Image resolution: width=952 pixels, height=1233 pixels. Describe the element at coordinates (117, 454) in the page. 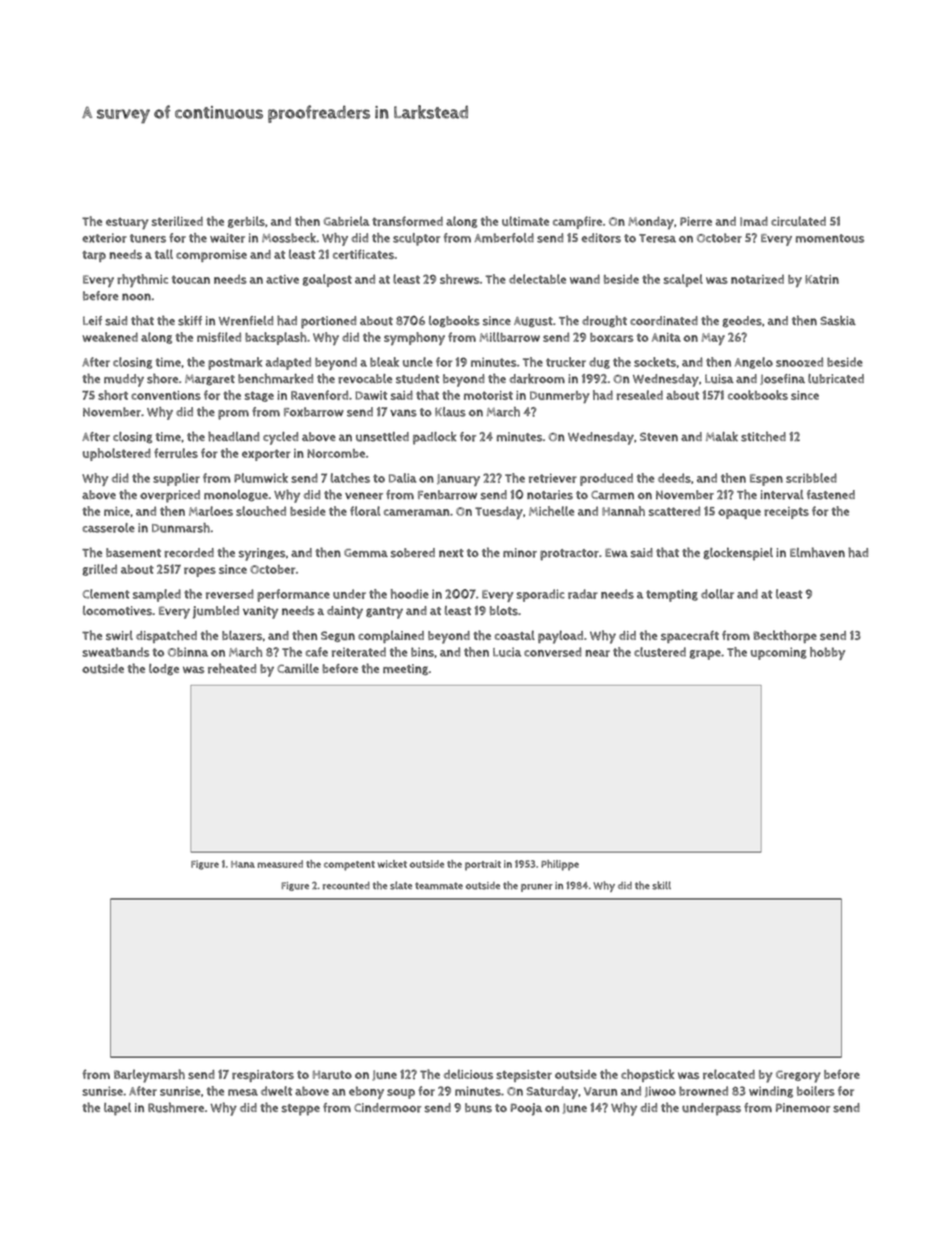

I see `upholstered` at that location.
